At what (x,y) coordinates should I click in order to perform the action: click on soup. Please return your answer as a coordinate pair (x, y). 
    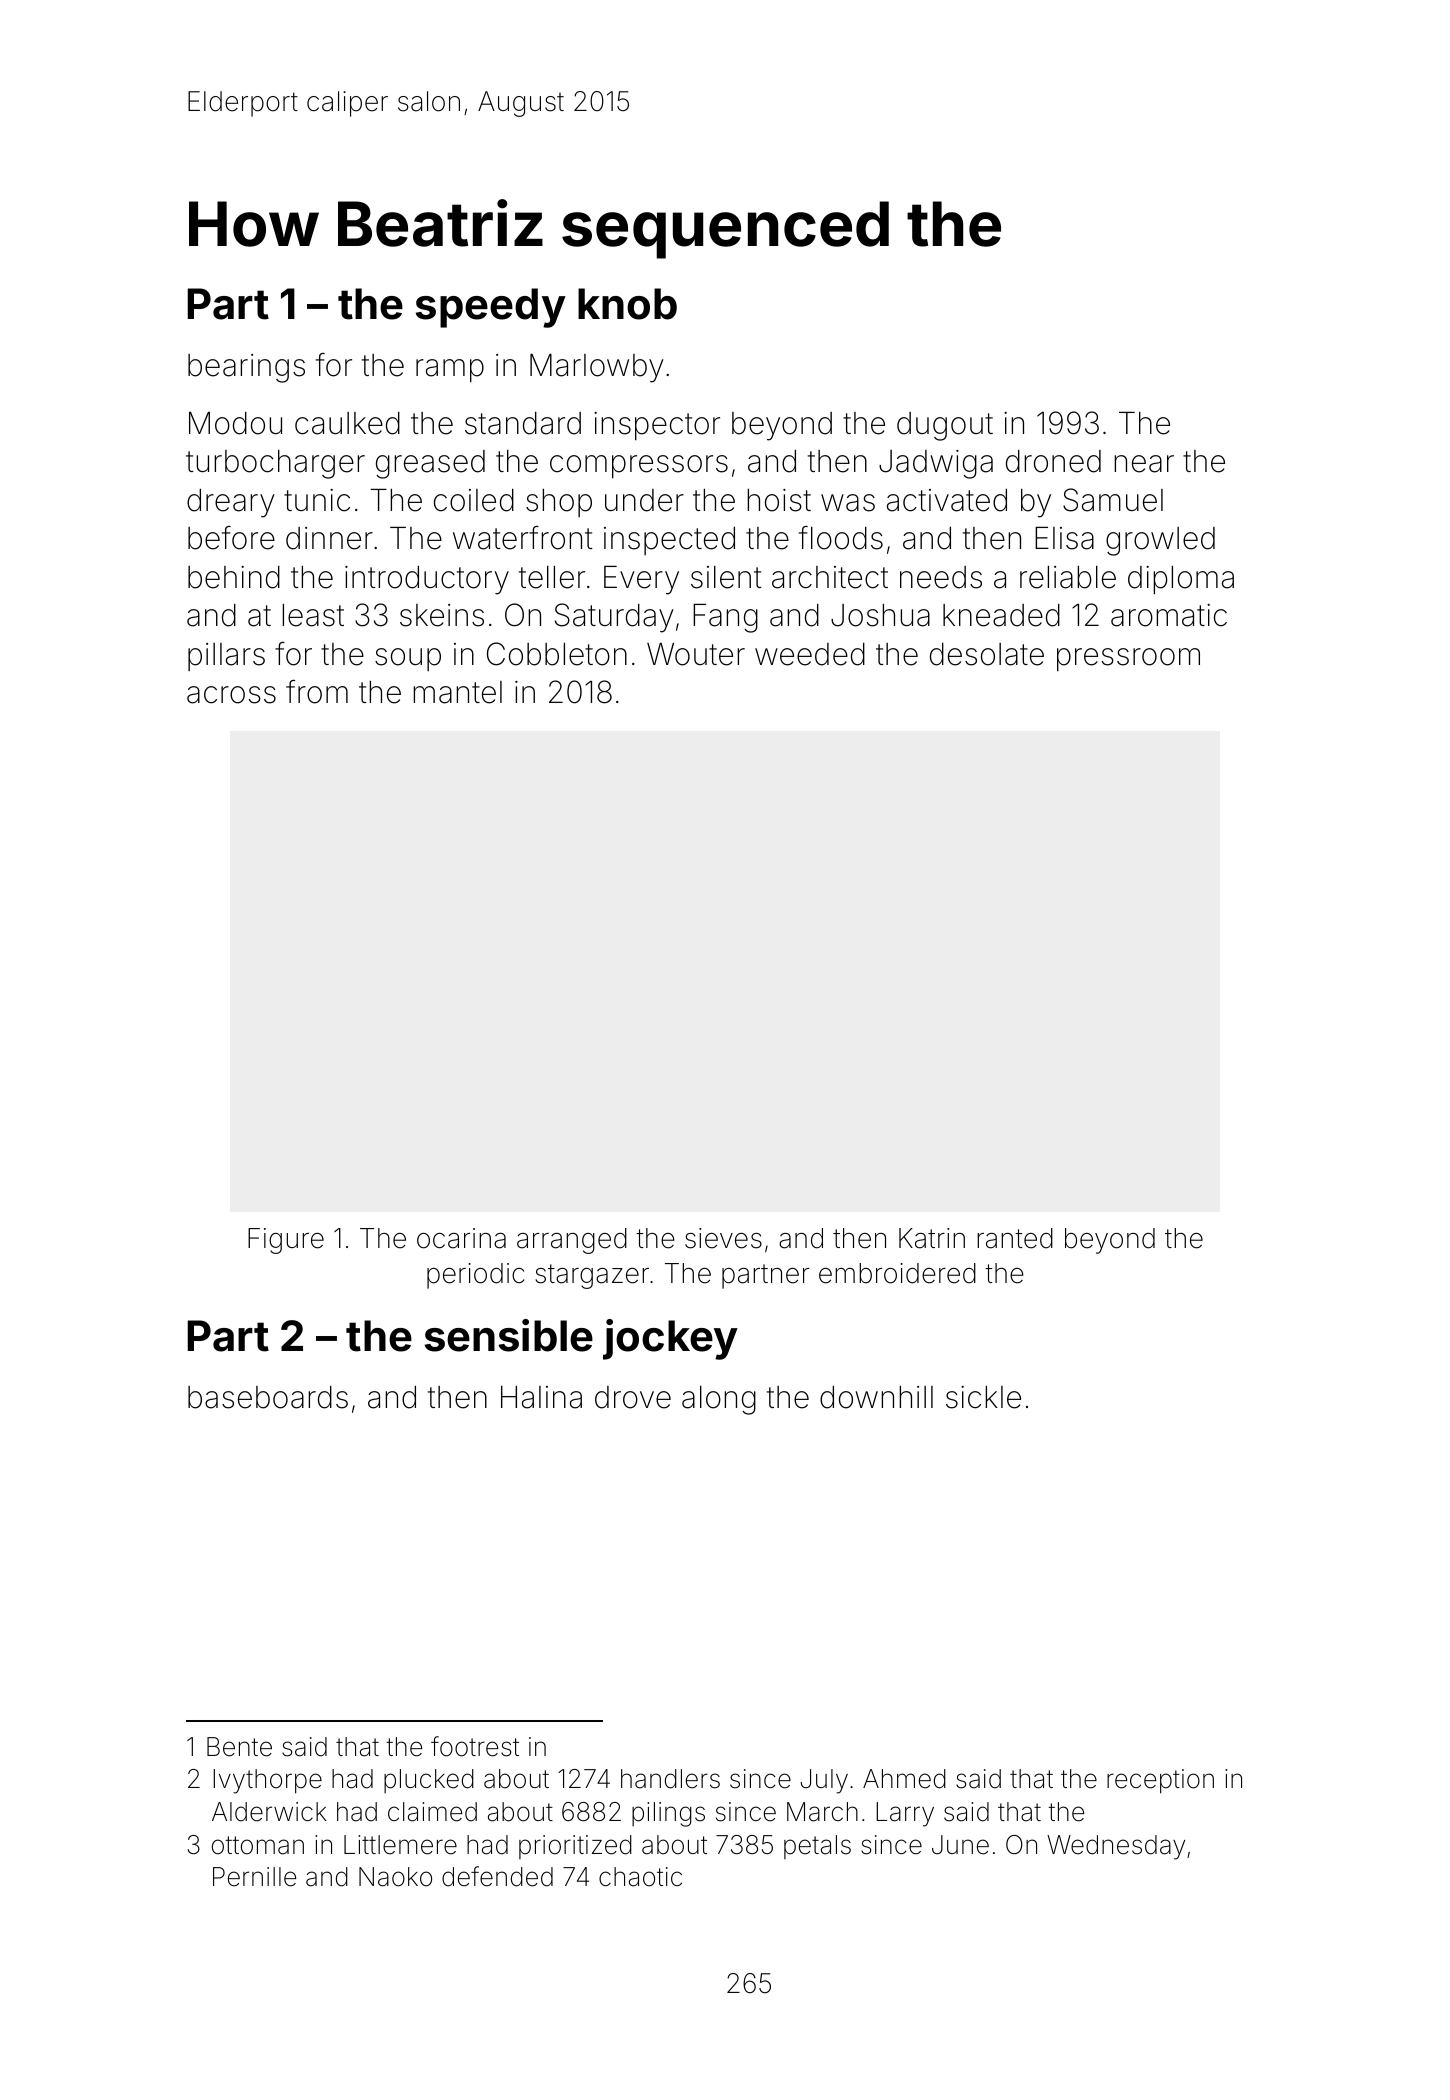
    Looking at the image, I should click on (408, 659).
